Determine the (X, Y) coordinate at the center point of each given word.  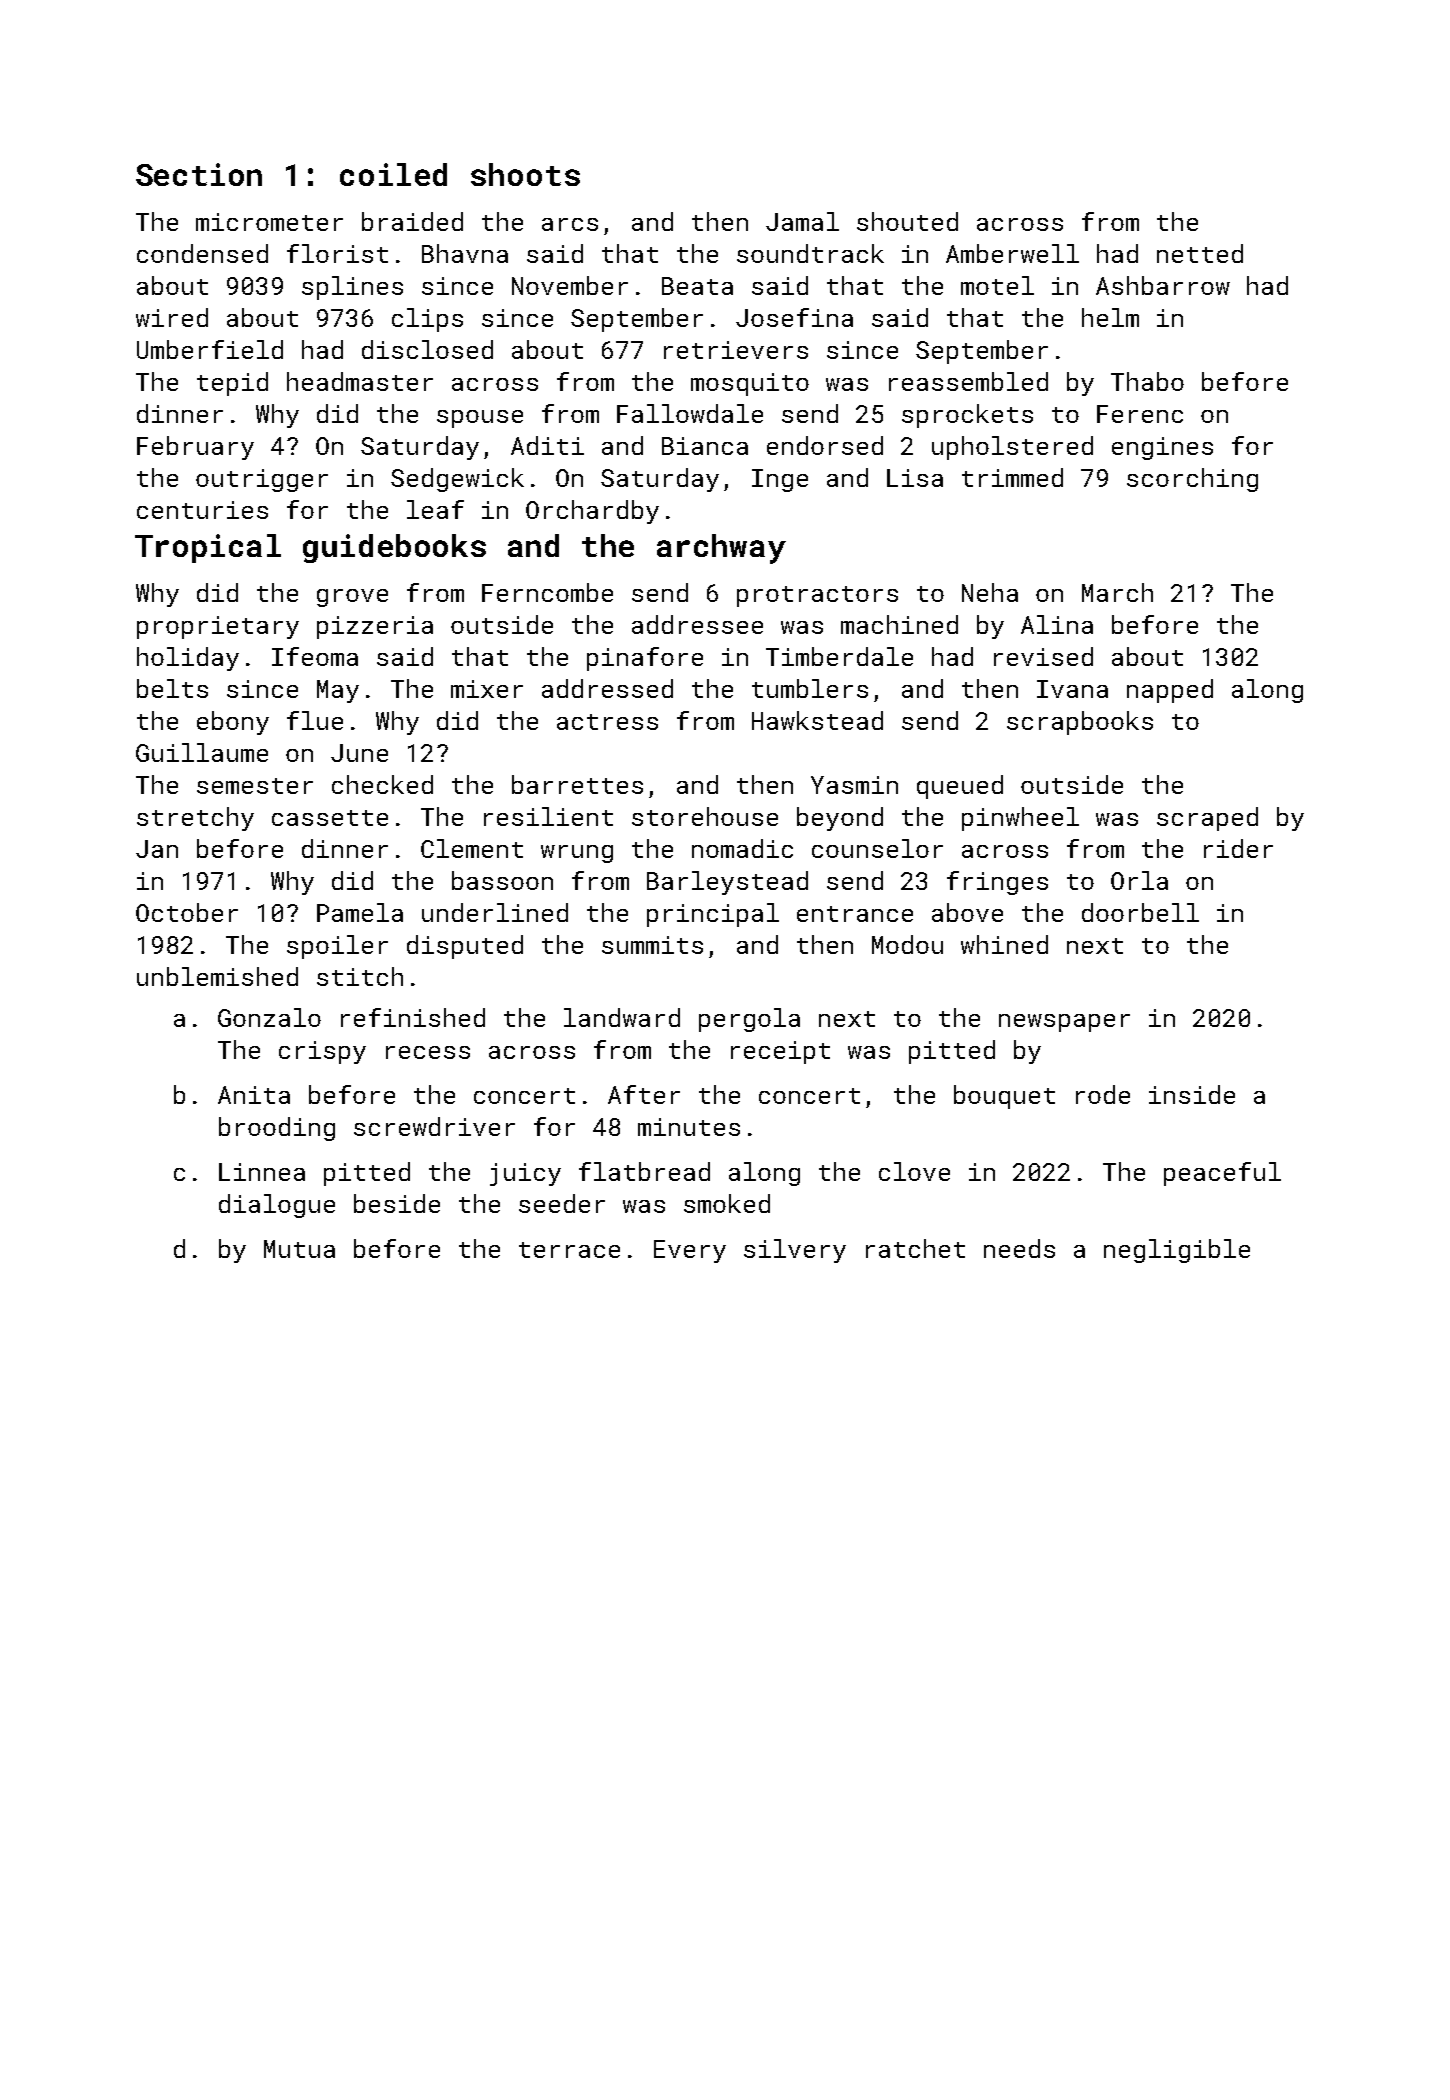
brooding (277, 1129)
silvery (795, 1251)
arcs (570, 224)
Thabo (1147, 381)
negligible (1177, 1251)
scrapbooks (1080, 723)
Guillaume (202, 752)
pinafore (645, 659)
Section (199, 174)
